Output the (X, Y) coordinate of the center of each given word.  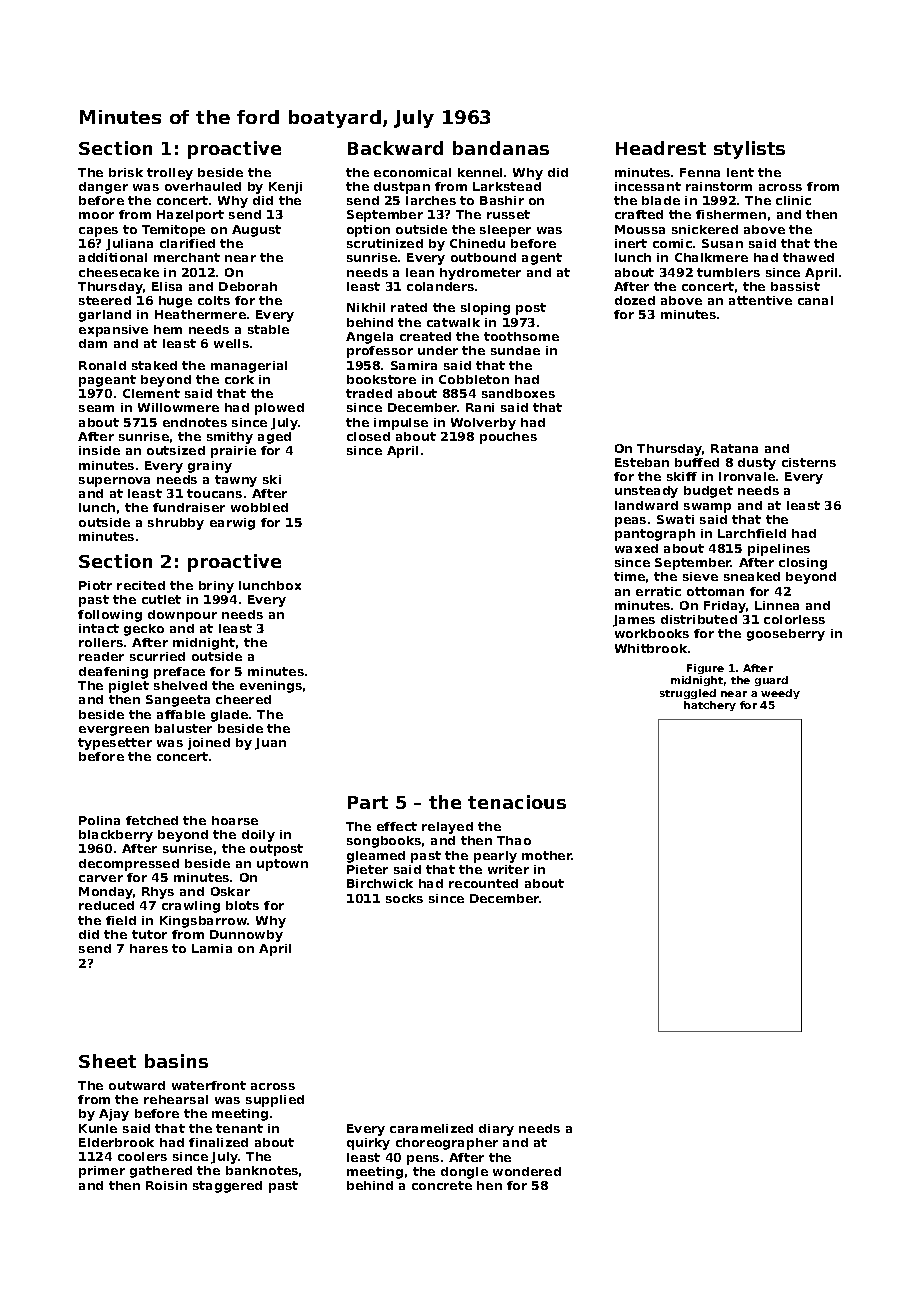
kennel (480, 172)
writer (508, 869)
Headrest (661, 148)
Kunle (98, 1128)
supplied (275, 1101)
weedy (780, 694)
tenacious (517, 802)
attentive (760, 300)
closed (368, 436)
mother (547, 855)
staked (154, 365)
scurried (157, 656)
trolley (170, 174)
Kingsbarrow (204, 922)
